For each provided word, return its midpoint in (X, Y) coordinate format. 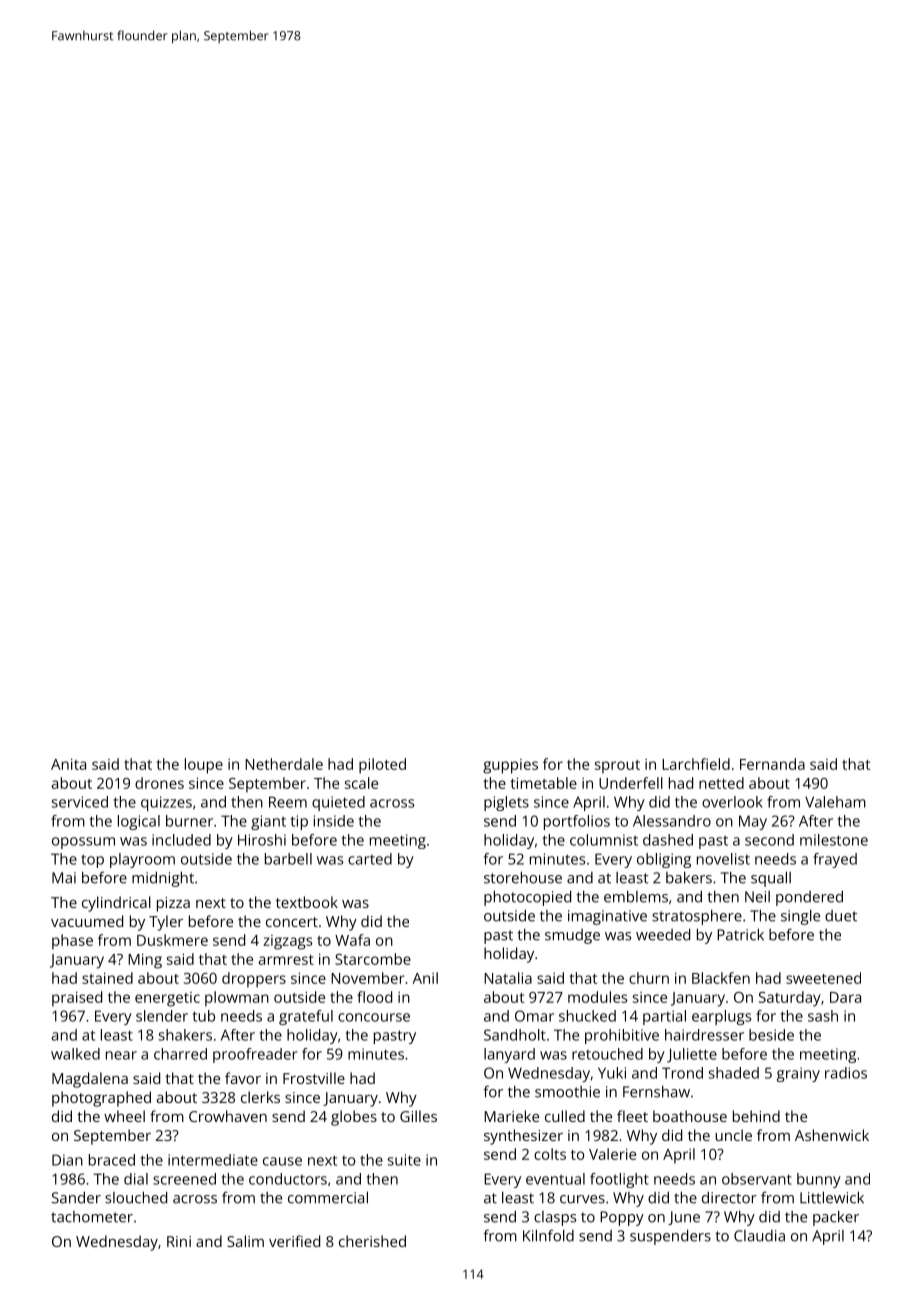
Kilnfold (548, 1235)
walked (75, 1054)
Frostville (314, 1078)
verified (294, 1241)
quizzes (166, 803)
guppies (510, 766)
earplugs (721, 1017)
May (753, 822)
